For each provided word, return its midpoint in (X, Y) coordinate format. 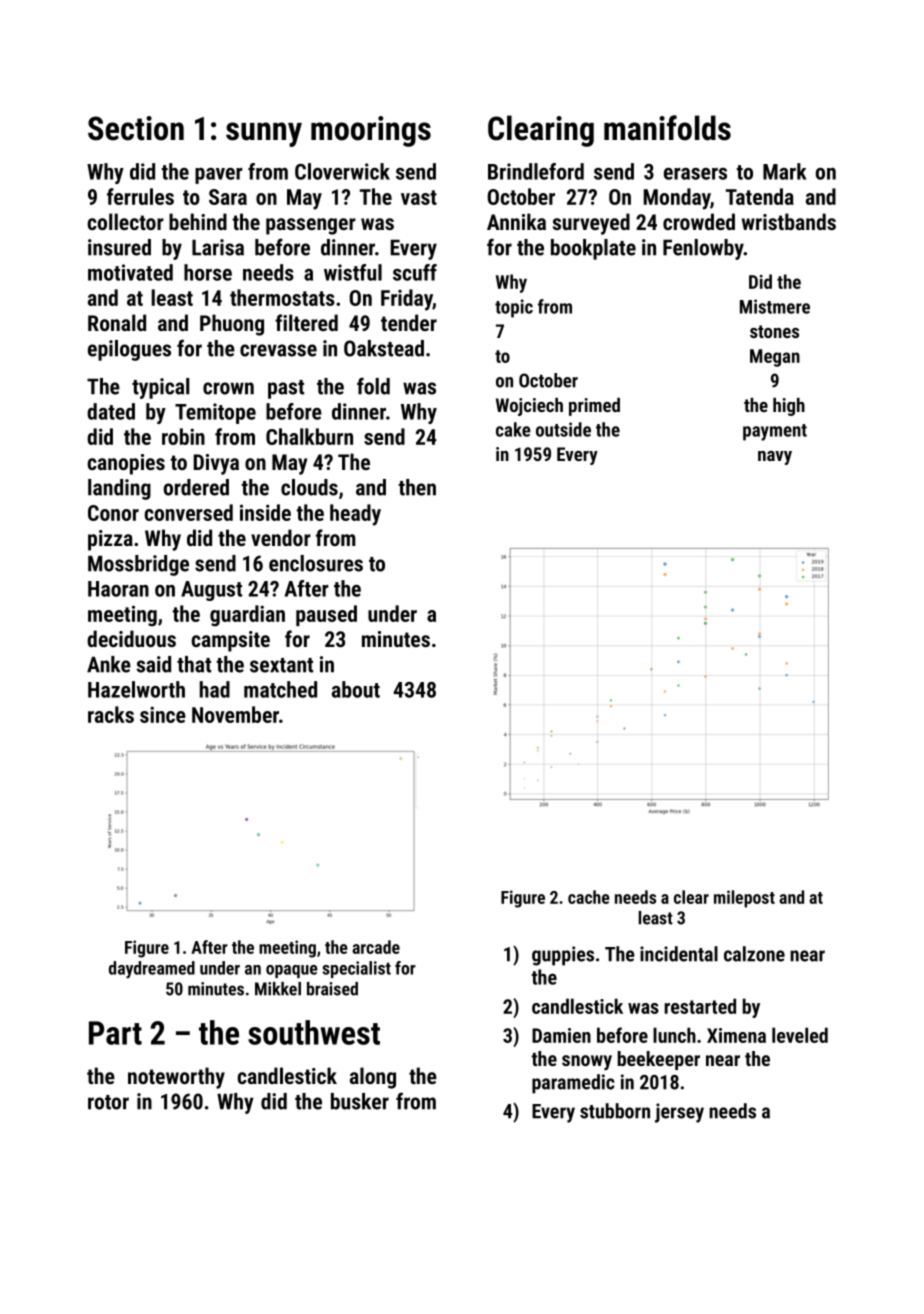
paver (219, 176)
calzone (754, 954)
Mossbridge (138, 565)
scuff (415, 272)
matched (280, 689)
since (163, 714)
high (789, 407)
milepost (744, 899)
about (356, 689)
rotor (108, 1102)
